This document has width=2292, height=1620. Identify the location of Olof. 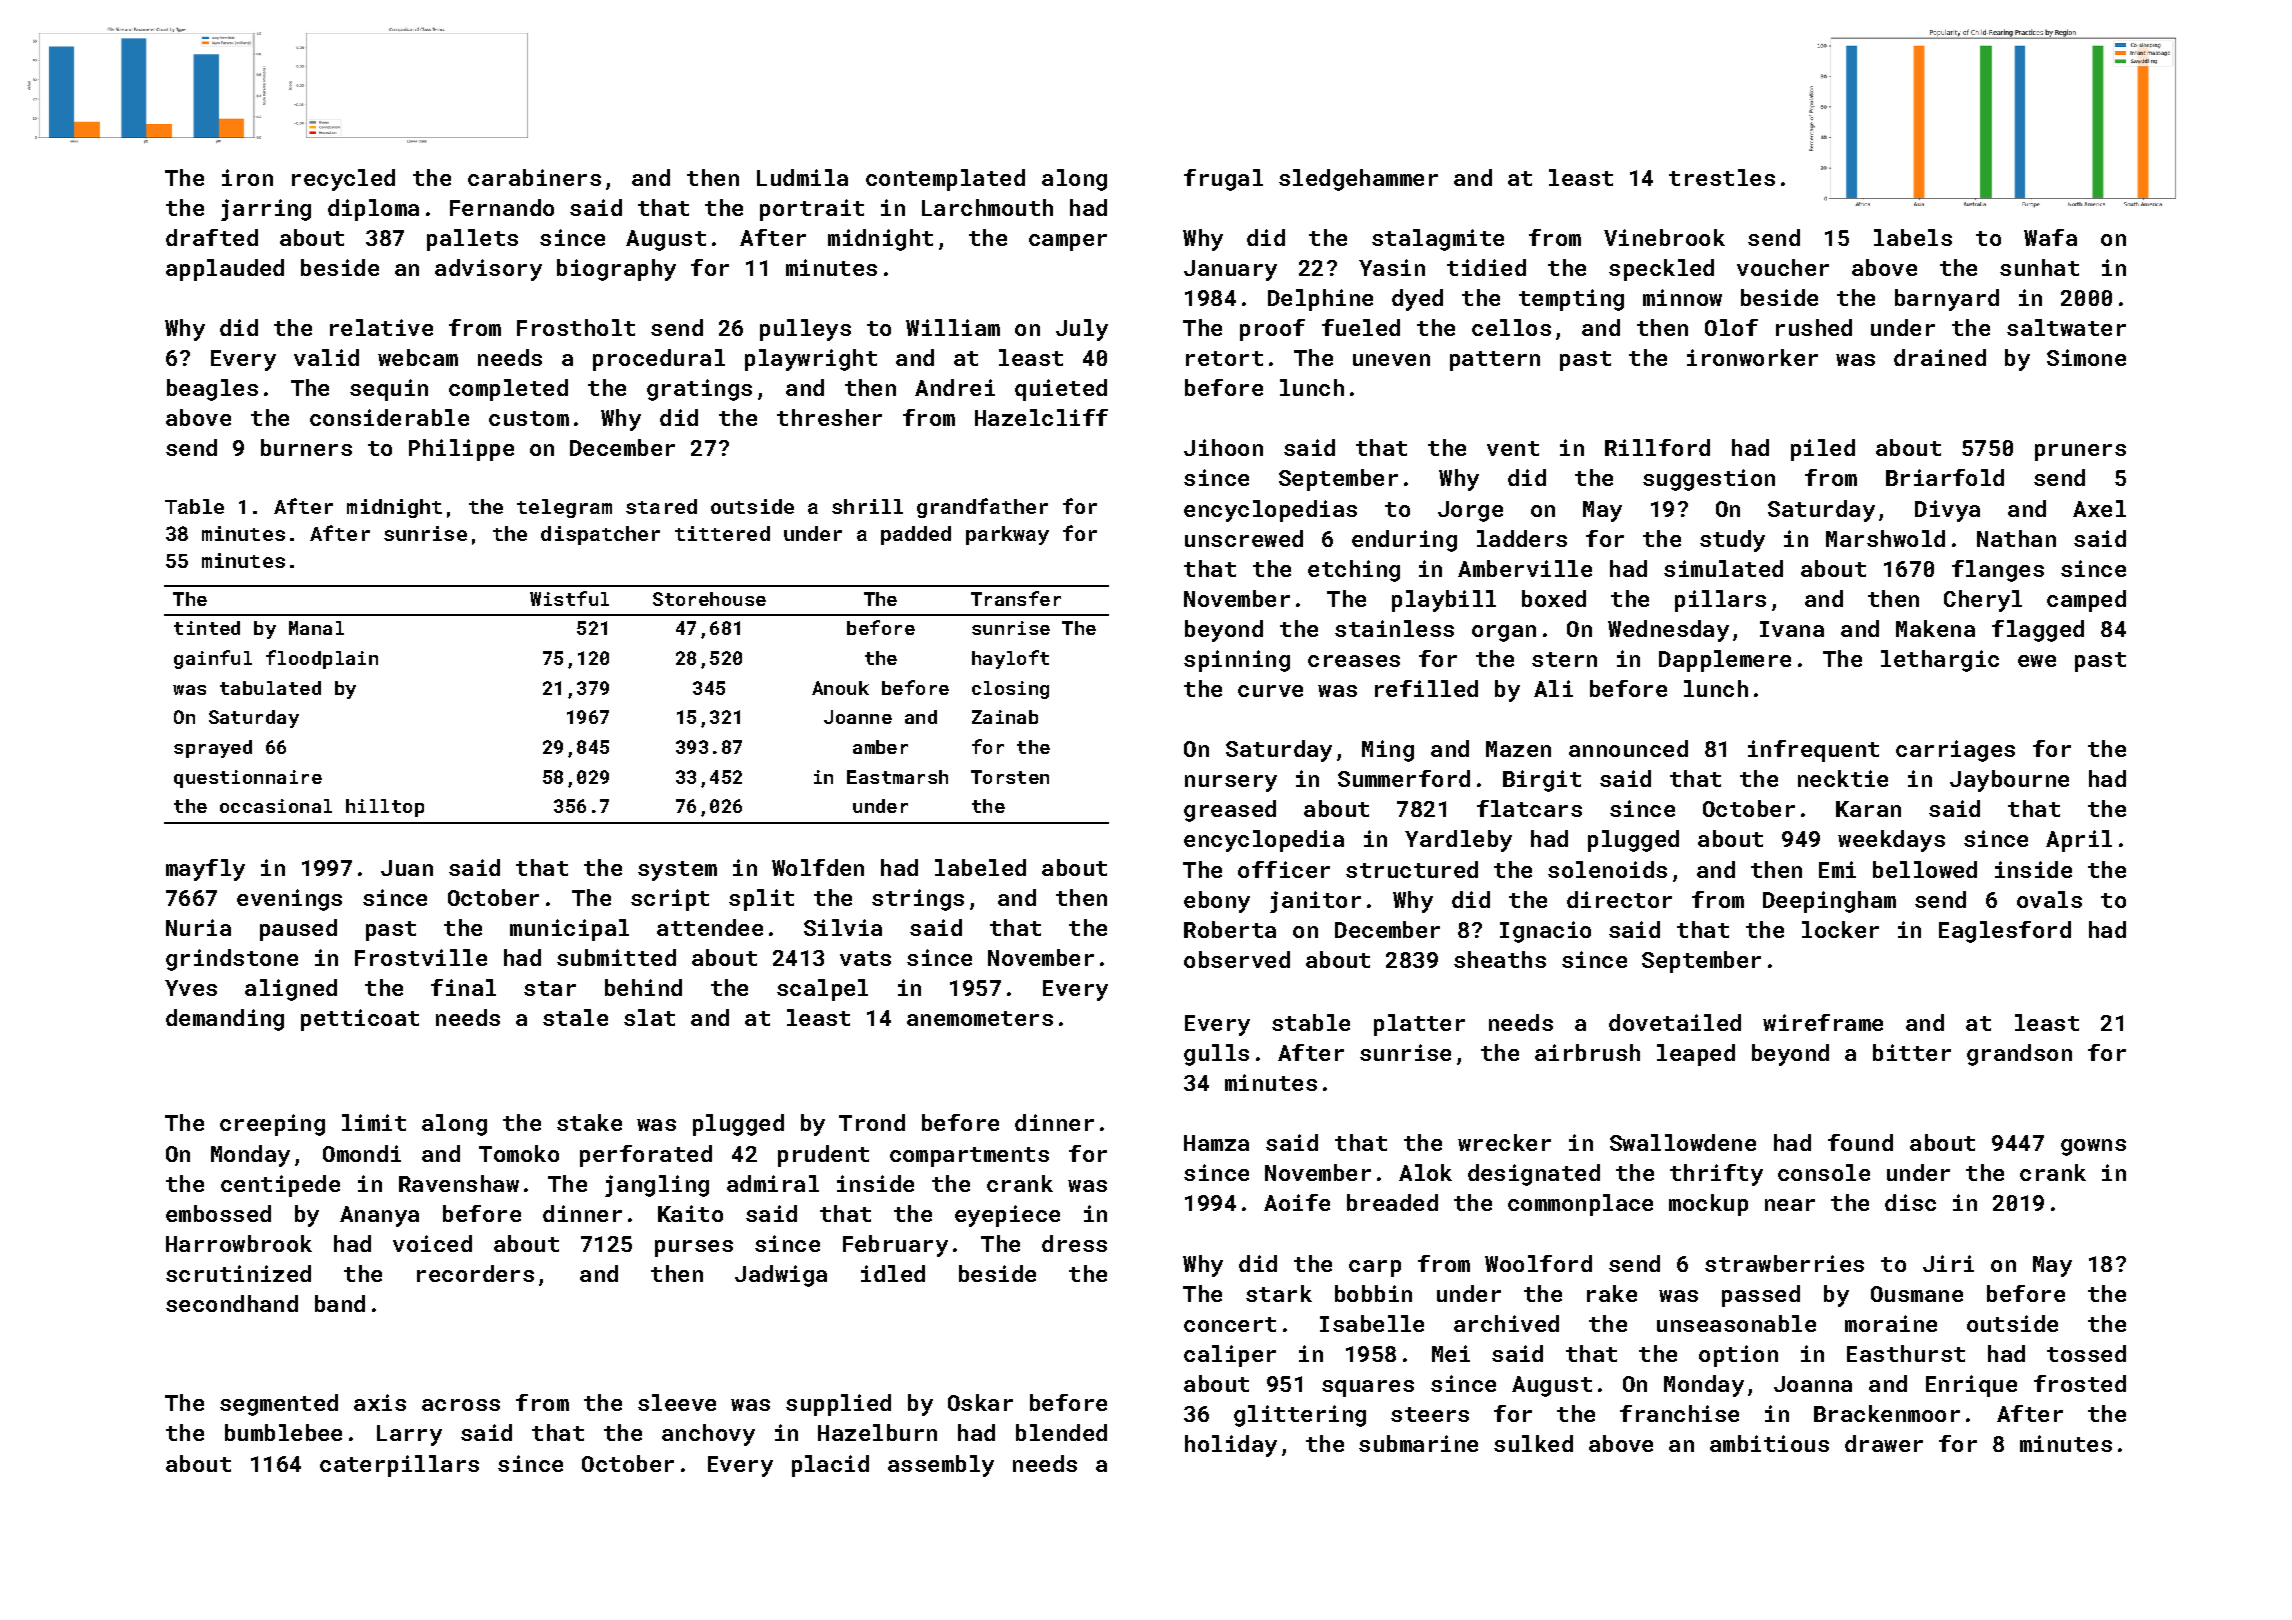
(1731, 327).
